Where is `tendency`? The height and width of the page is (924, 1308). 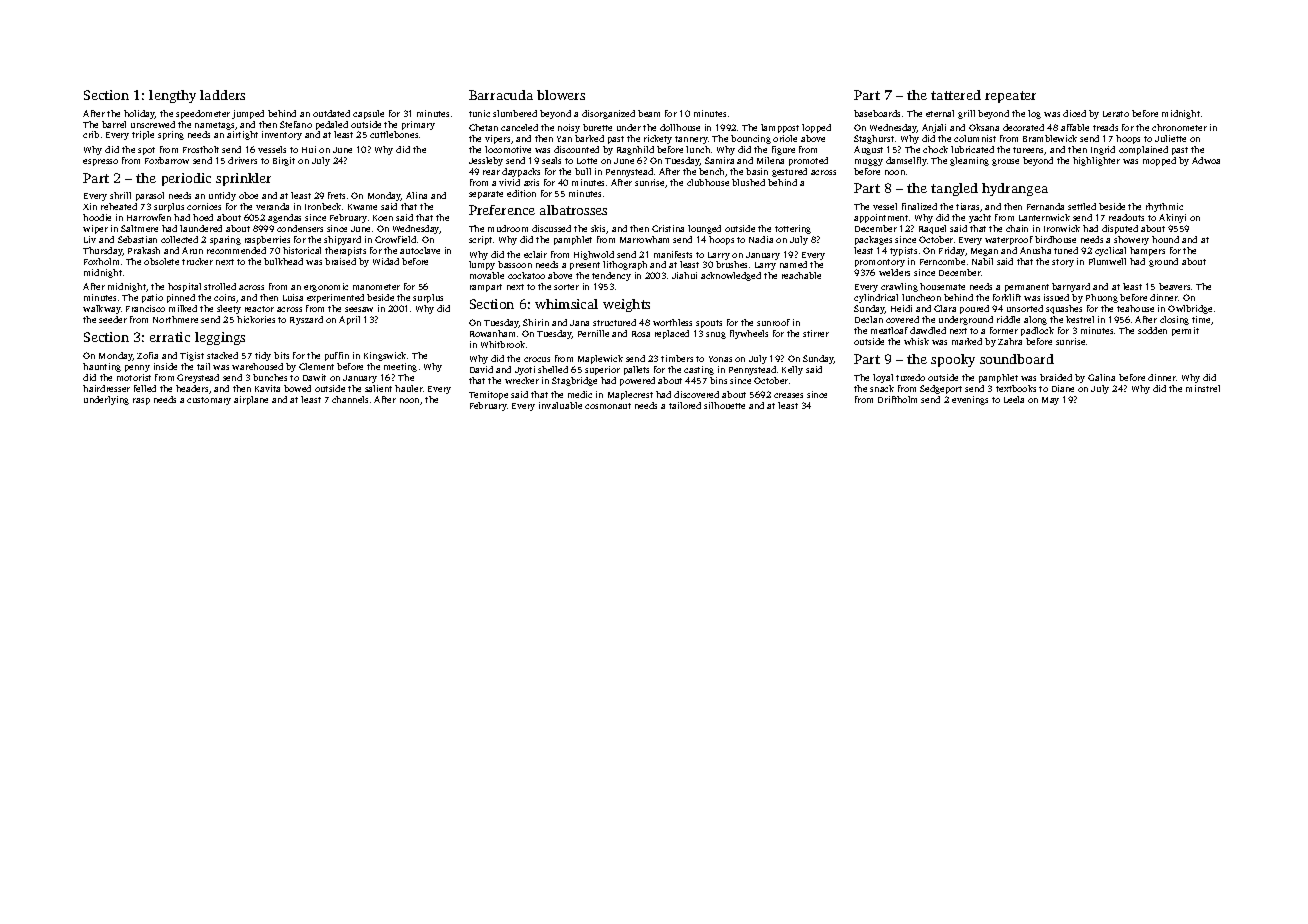 tendency is located at coordinates (611, 276).
